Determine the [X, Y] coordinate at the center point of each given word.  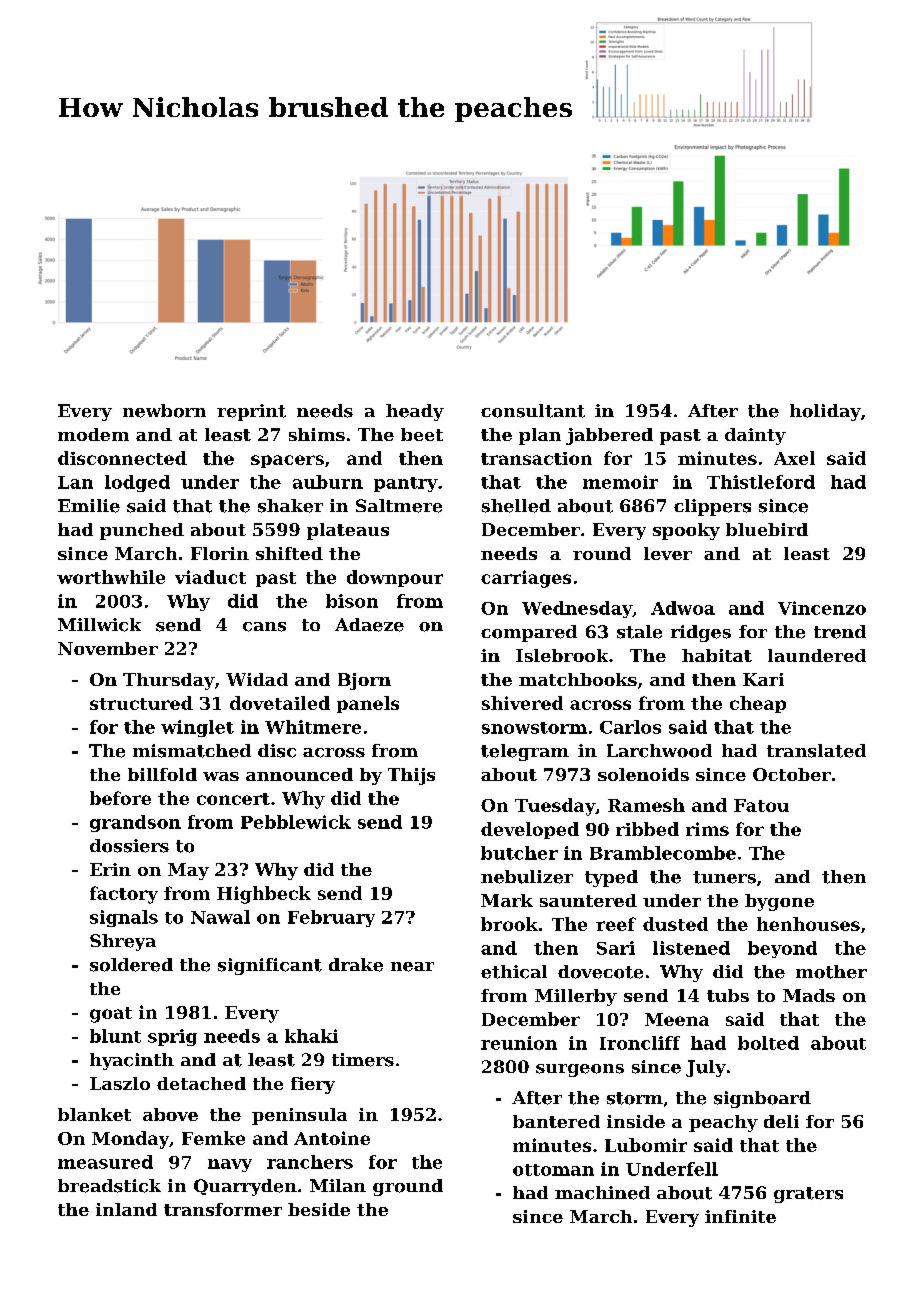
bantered [556, 1121]
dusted [675, 924]
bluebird [767, 529]
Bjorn [364, 681]
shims [317, 434]
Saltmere [399, 506]
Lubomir [646, 1145]
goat [111, 1015]
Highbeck [264, 895]
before [120, 798]
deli [781, 1121]
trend [840, 632]
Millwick [99, 625]
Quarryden [245, 1187]
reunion [519, 1043]
